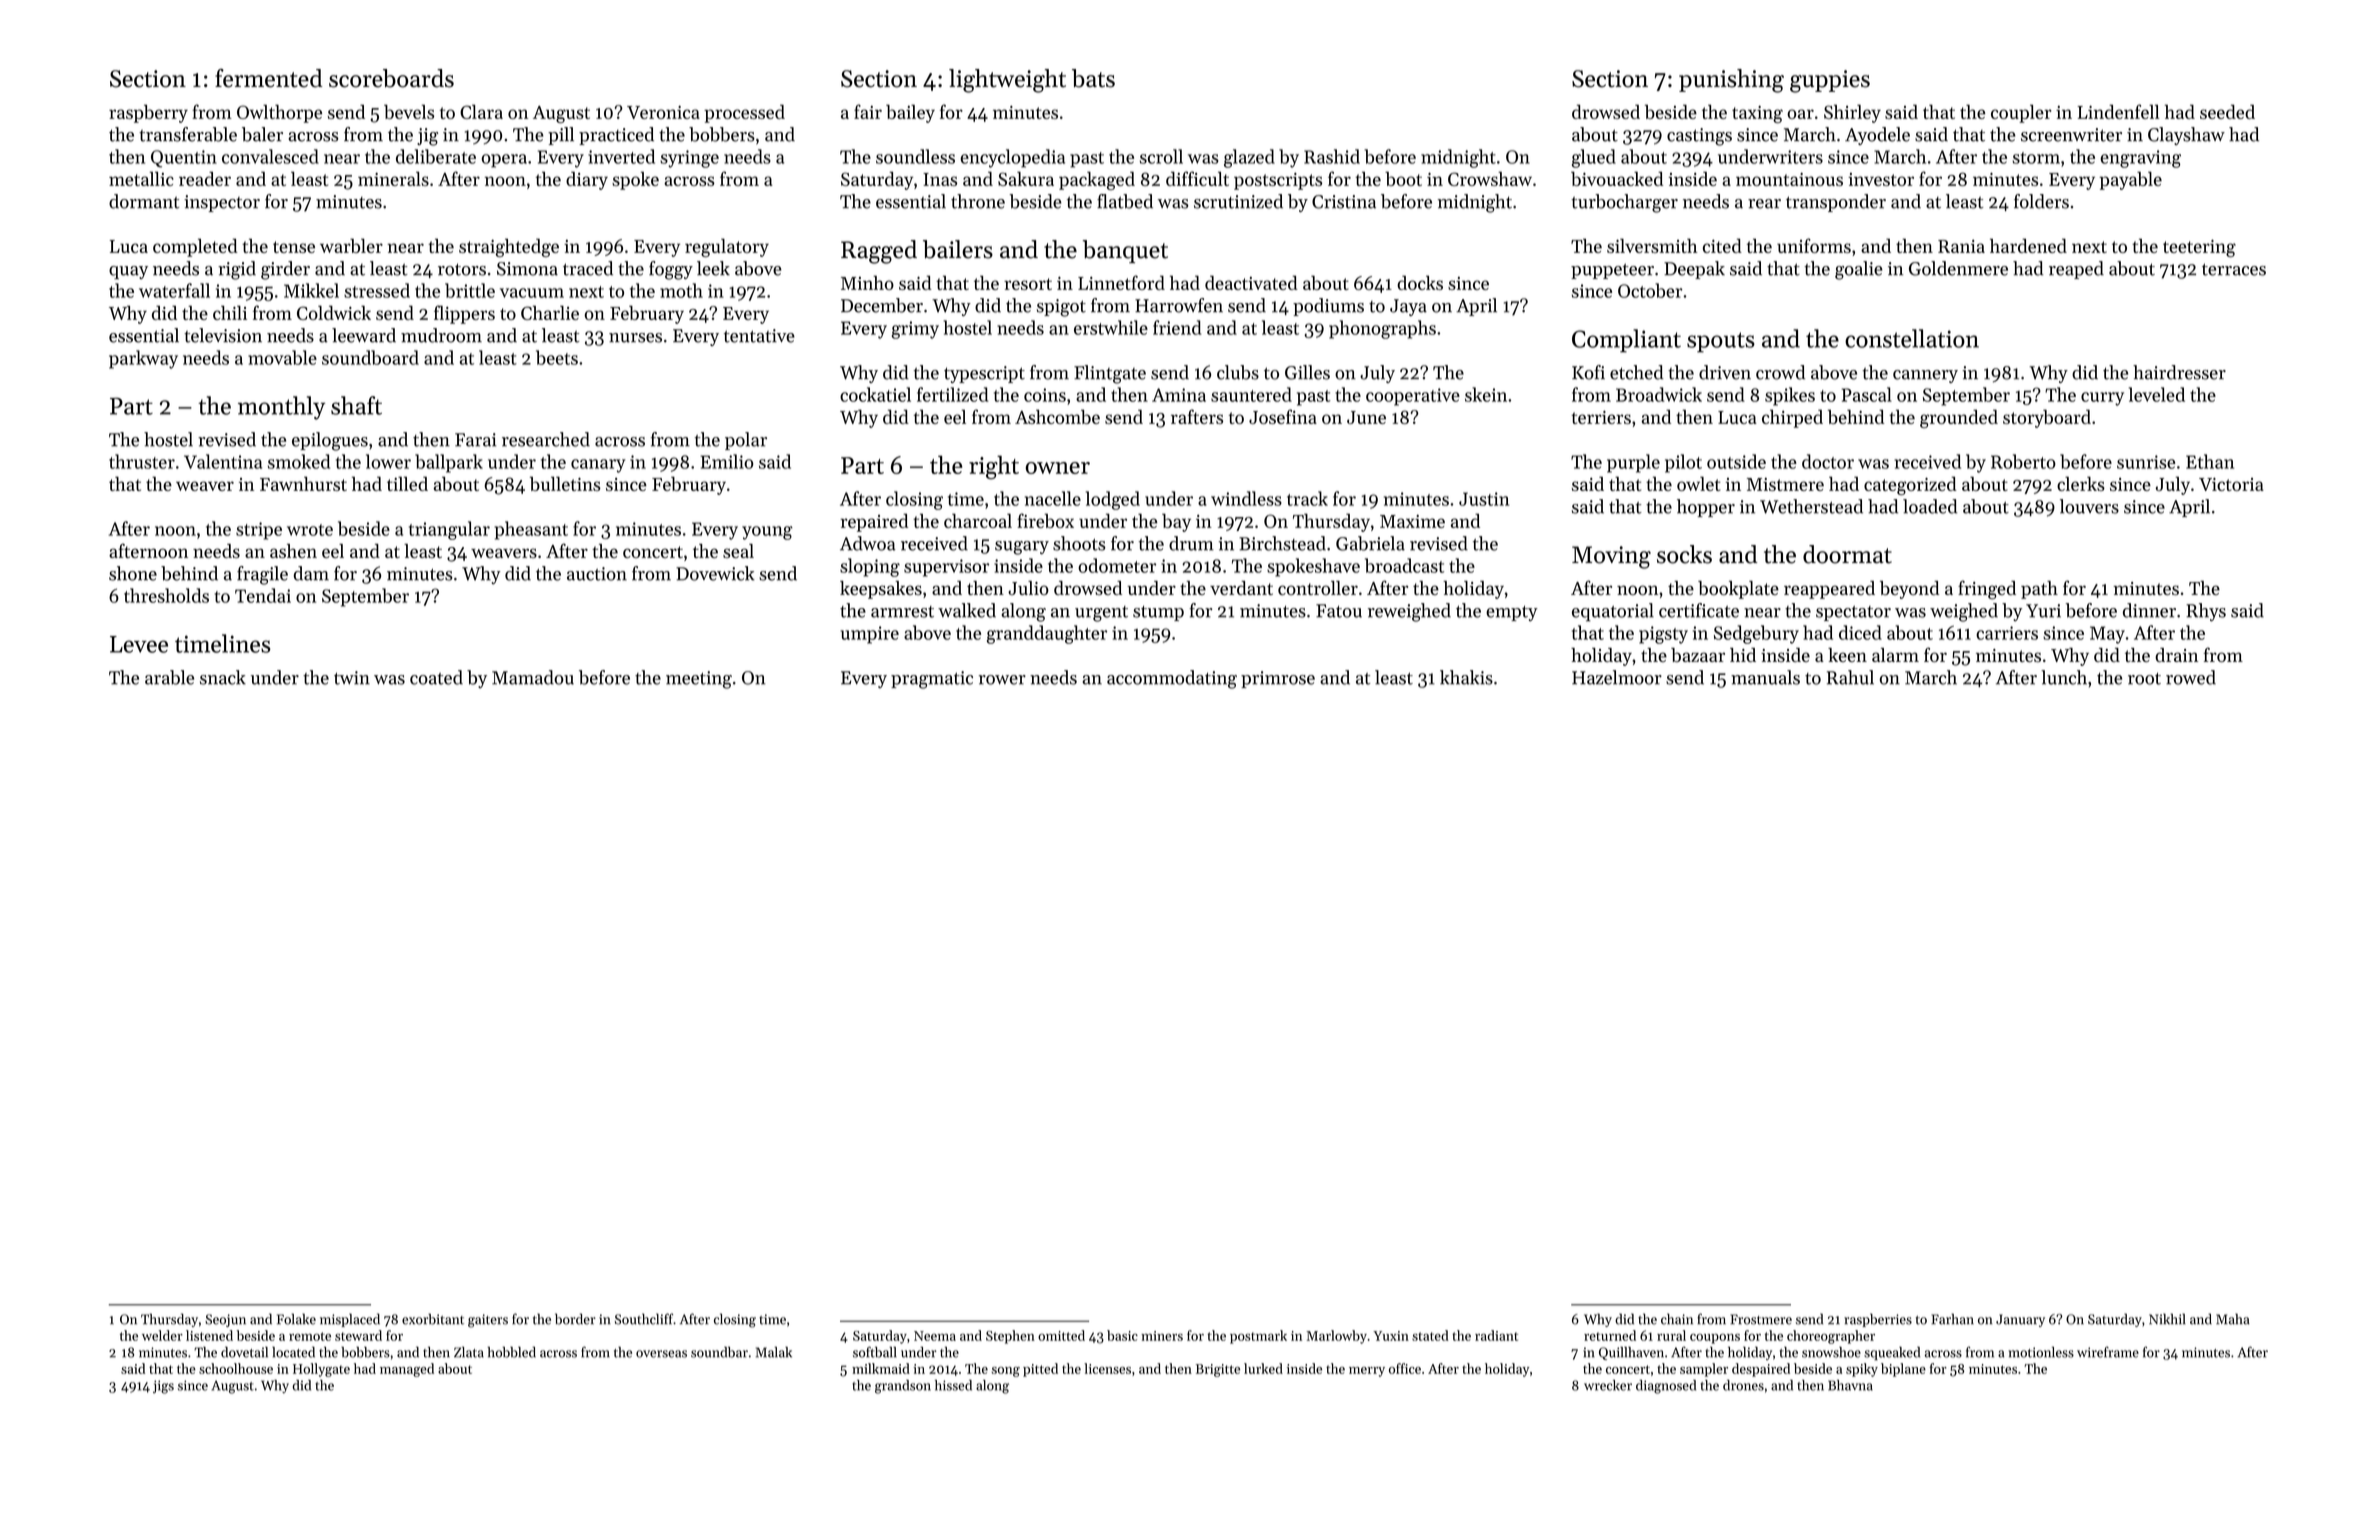  What do you see at coordinates (1318, 588) in the screenshot?
I see `controller` at bounding box center [1318, 588].
